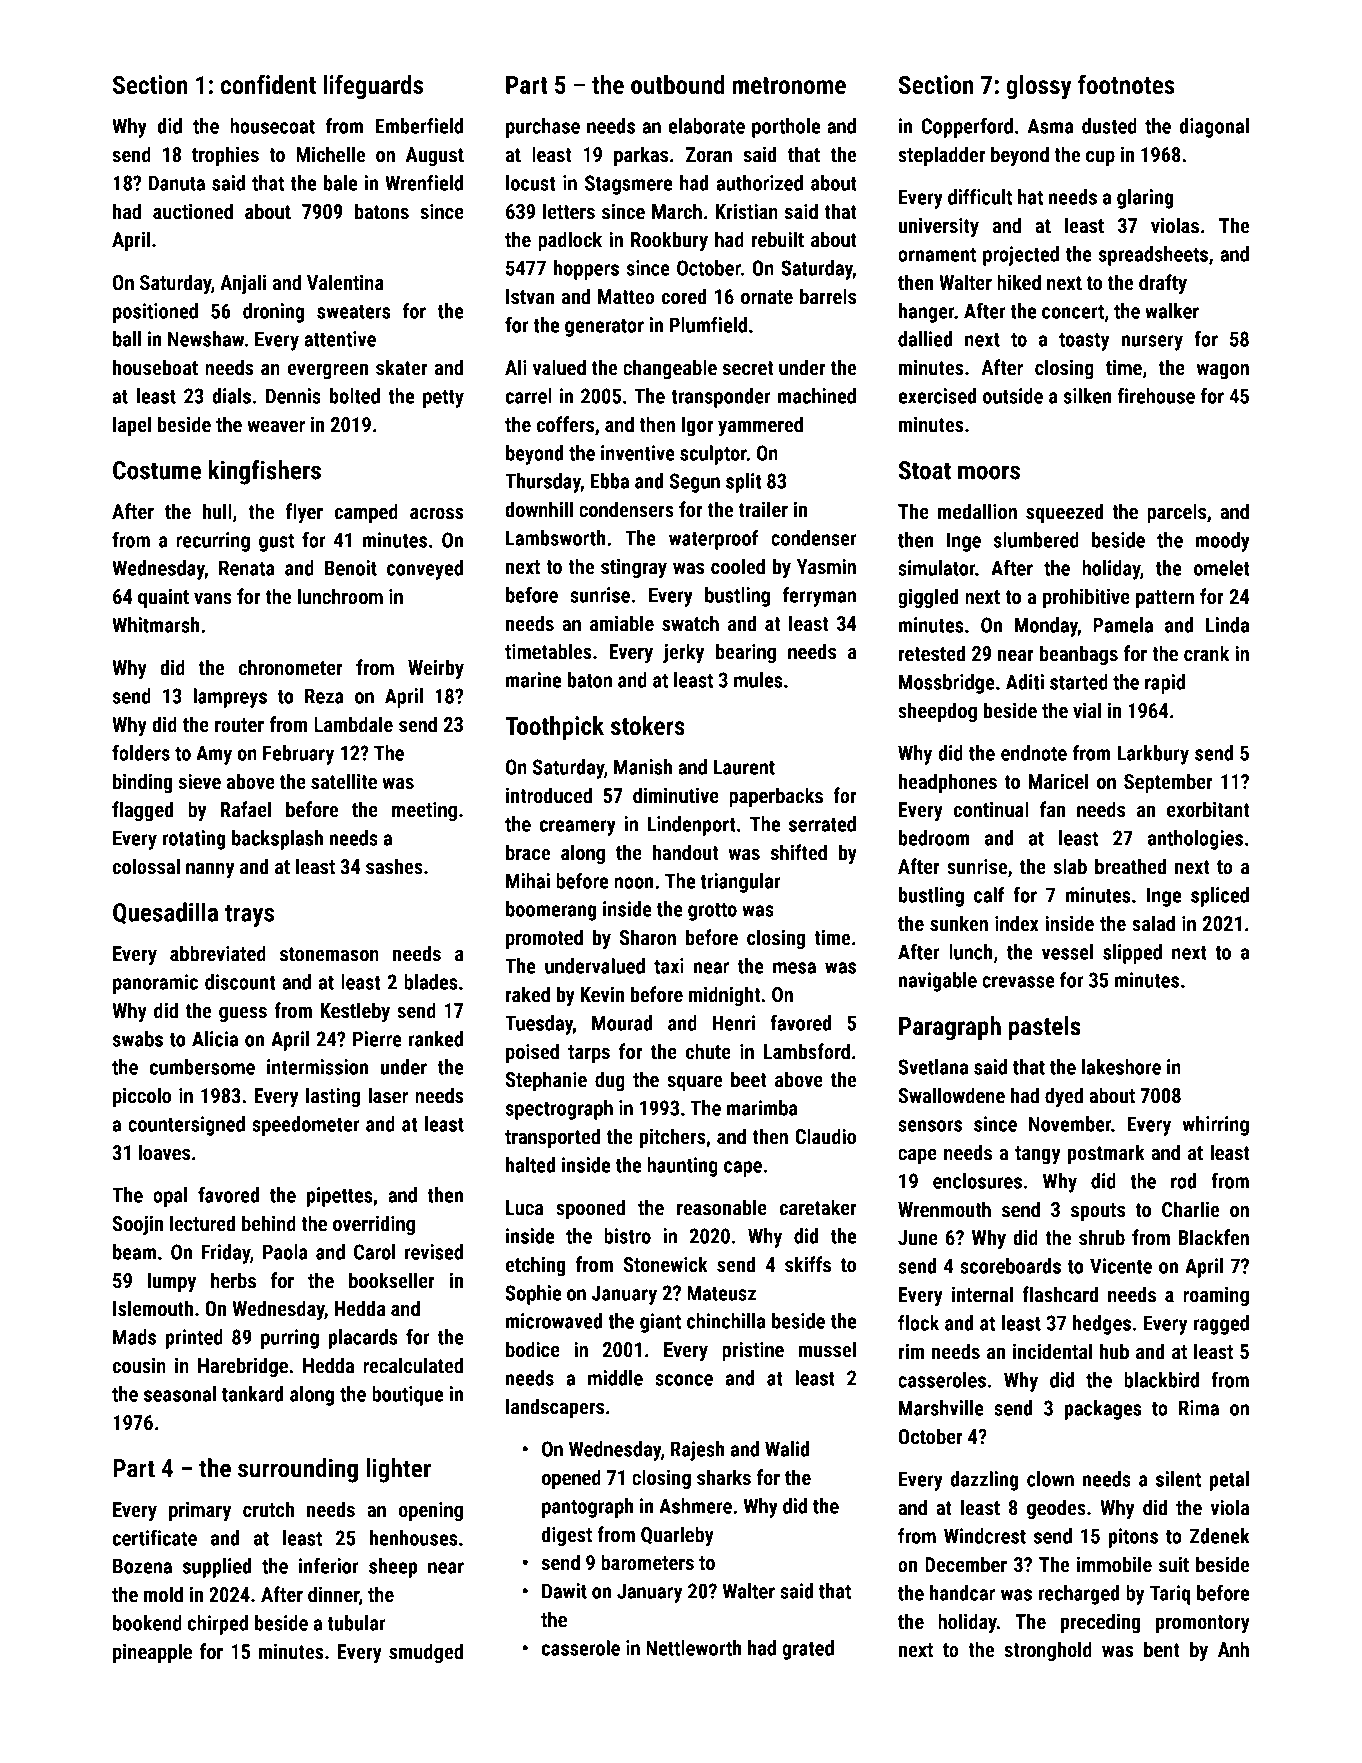 The width and height of the screenshot is (1362, 1763). I want to click on changeable, so click(670, 369).
